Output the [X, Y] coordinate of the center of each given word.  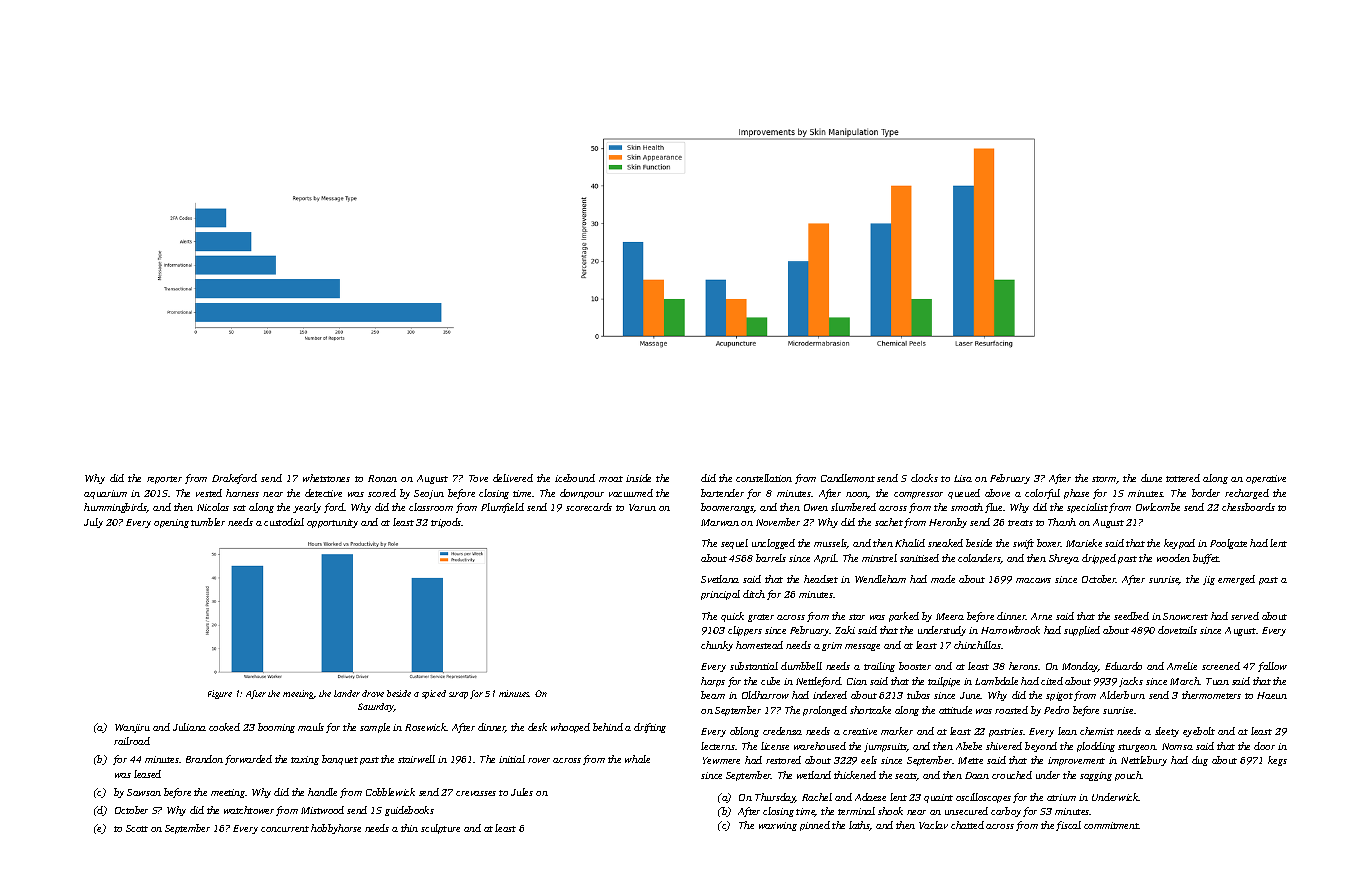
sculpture [440, 829]
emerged [1236, 580]
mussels [830, 544]
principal [720, 595]
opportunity [332, 523]
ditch [754, 594]
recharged [1247, 494]
